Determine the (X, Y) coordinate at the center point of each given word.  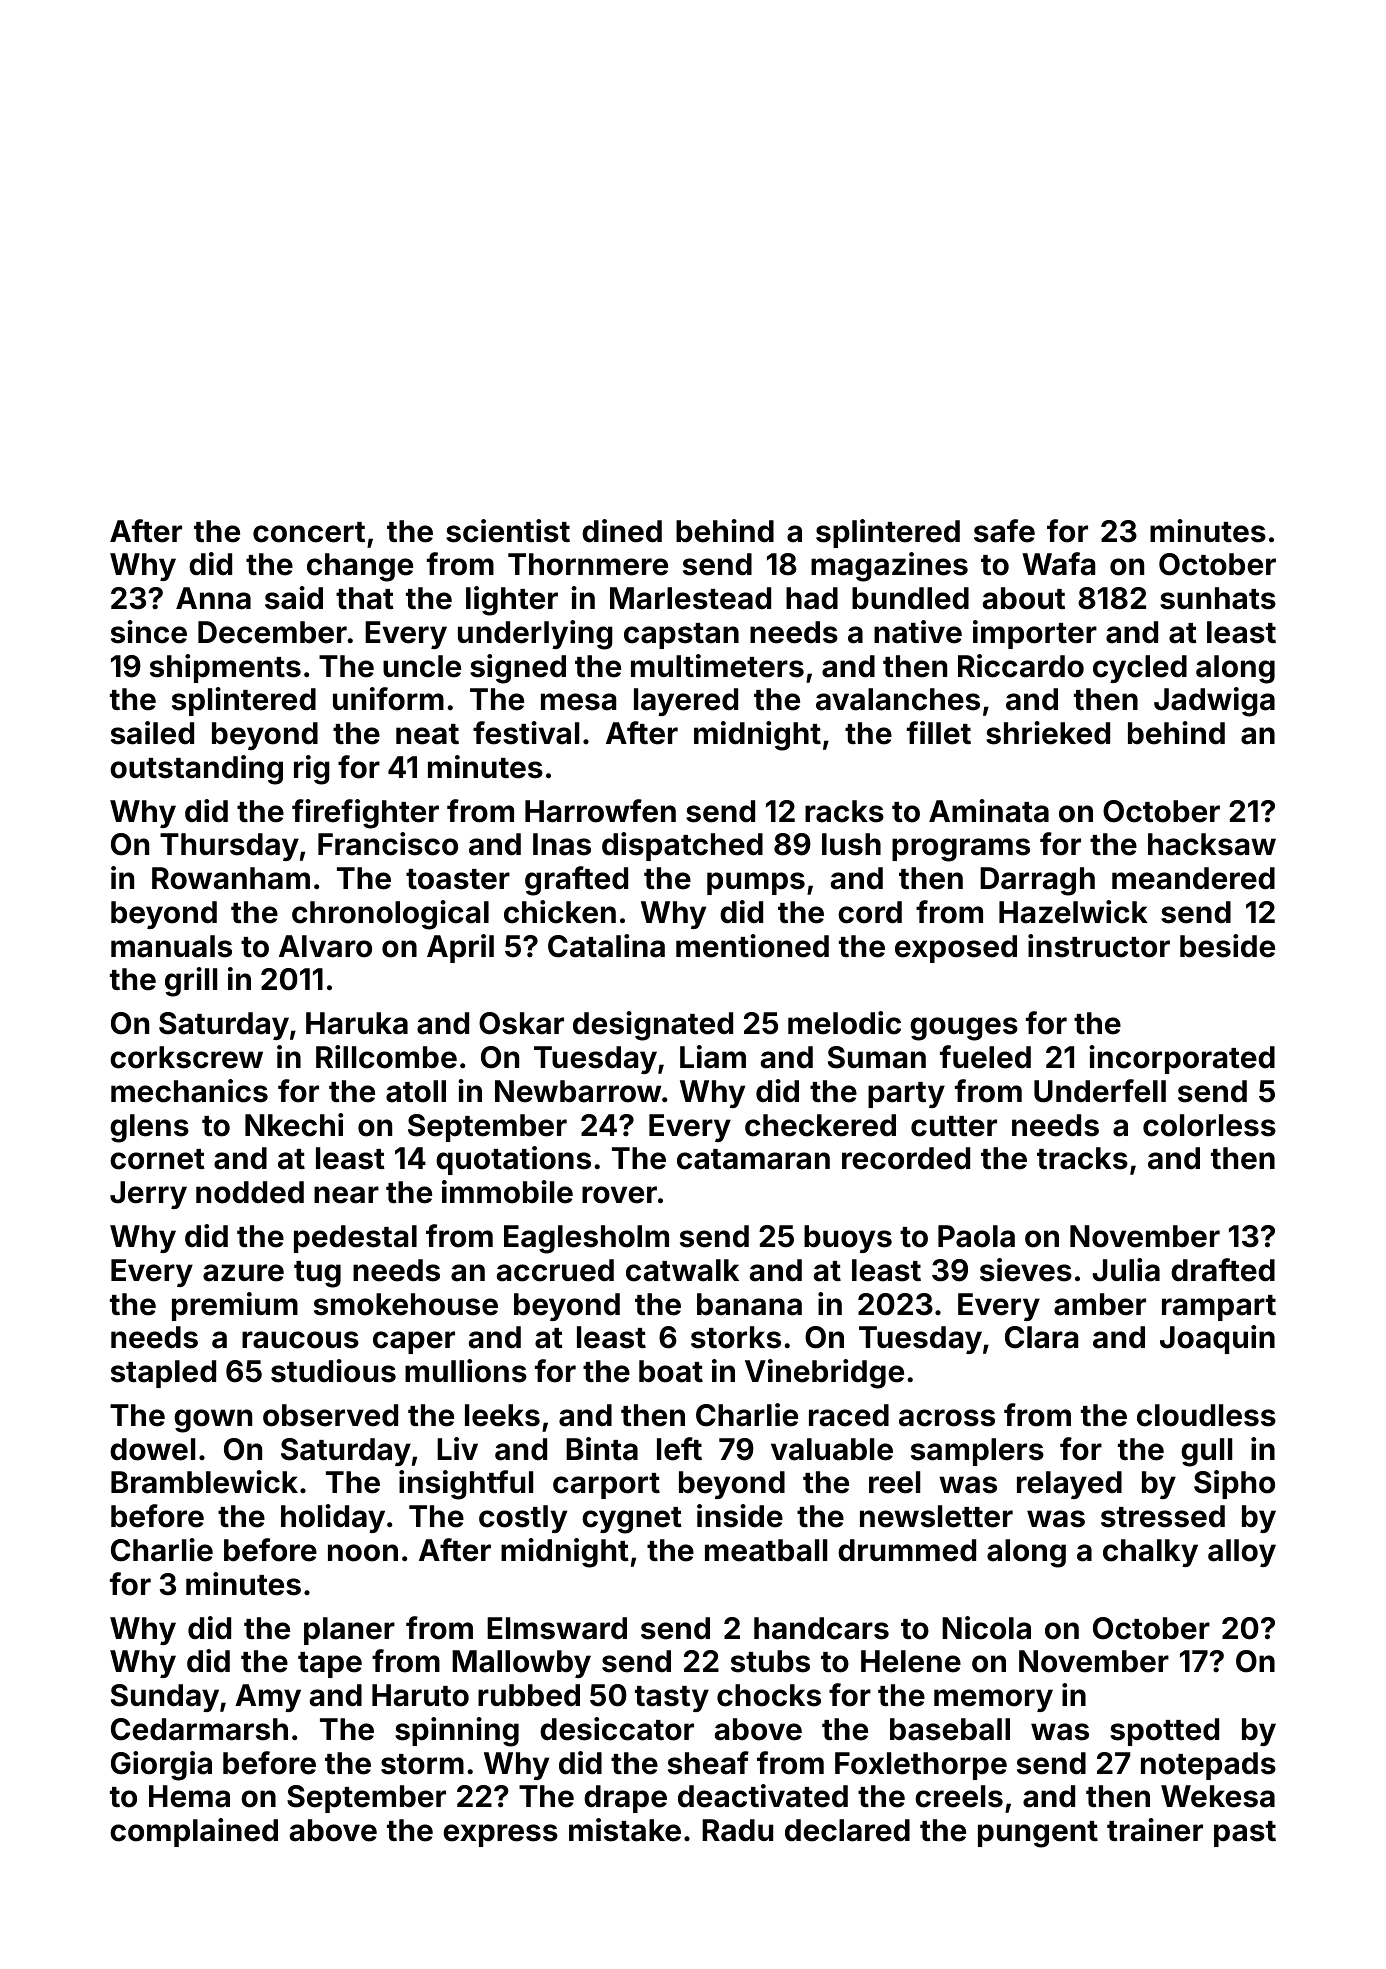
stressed (1163, 1516)
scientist (508, 531)
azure (243, 1273)
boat (671, 1371)
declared (847, 1830)
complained (194, 1832)
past (1245, 1834)
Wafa (1058, 564)
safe (1004, 531)
